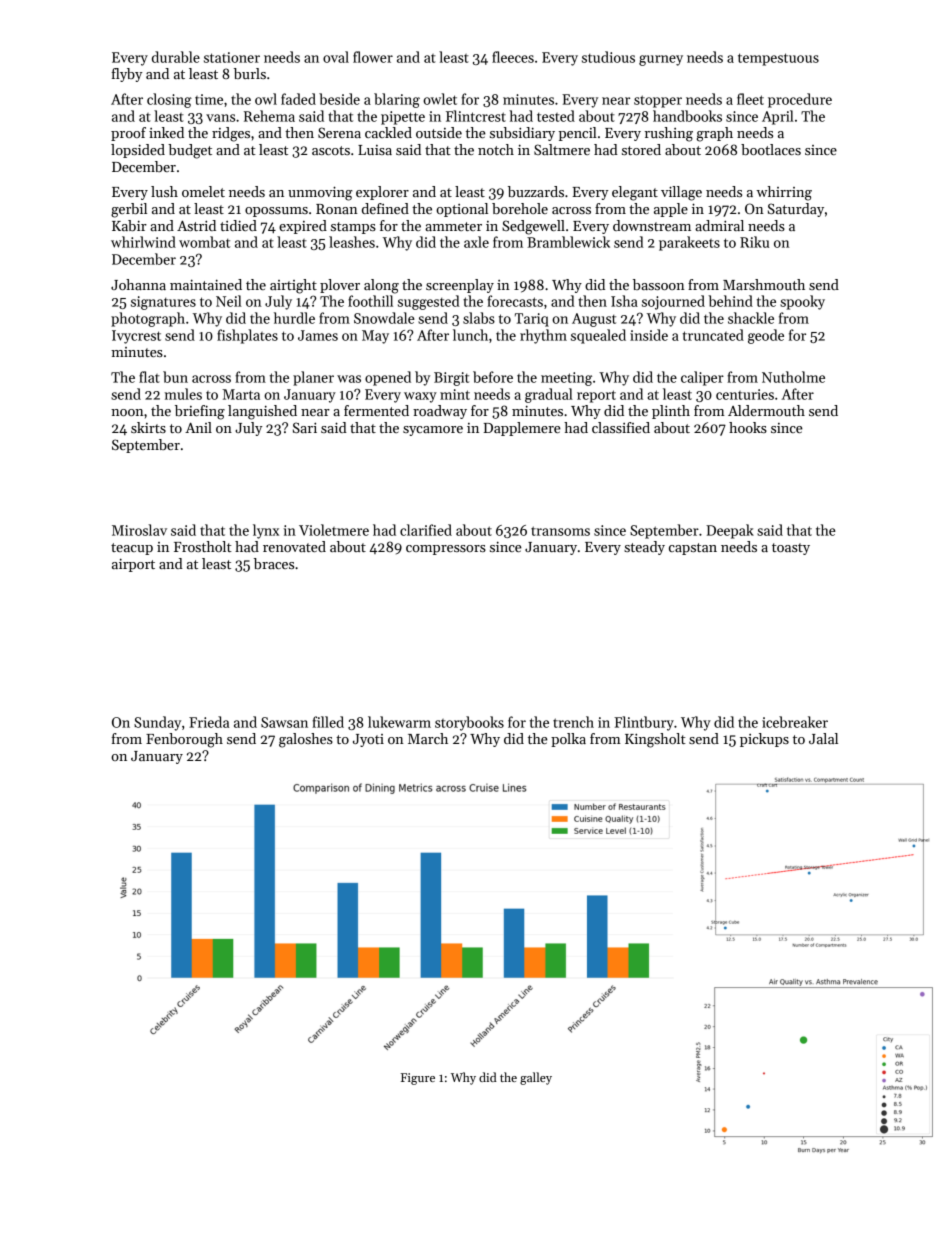 This document has height=1233, width=952. What do you see at coordinates (533, 227) in the document?
I see `Sedgewell` at bounding box center [533, 227].
